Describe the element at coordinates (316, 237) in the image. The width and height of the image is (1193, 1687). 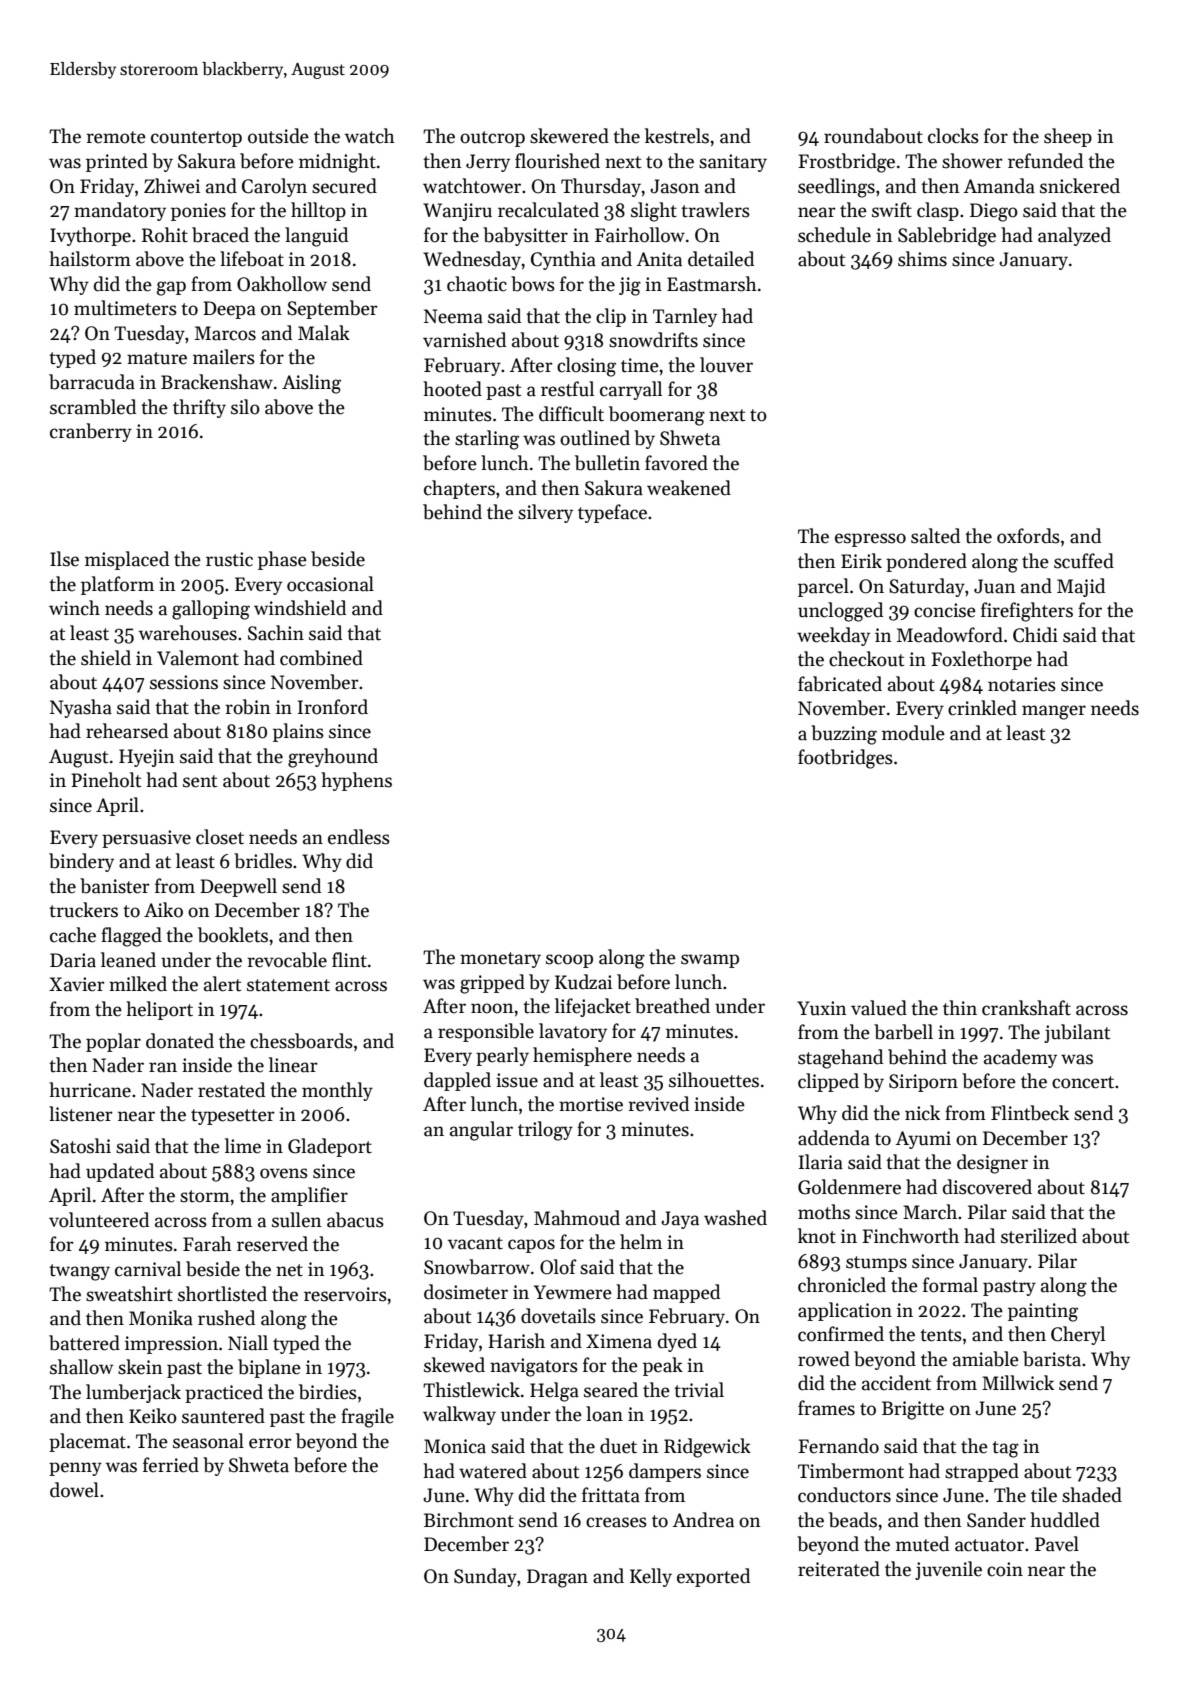
I see `languid` at that location.
